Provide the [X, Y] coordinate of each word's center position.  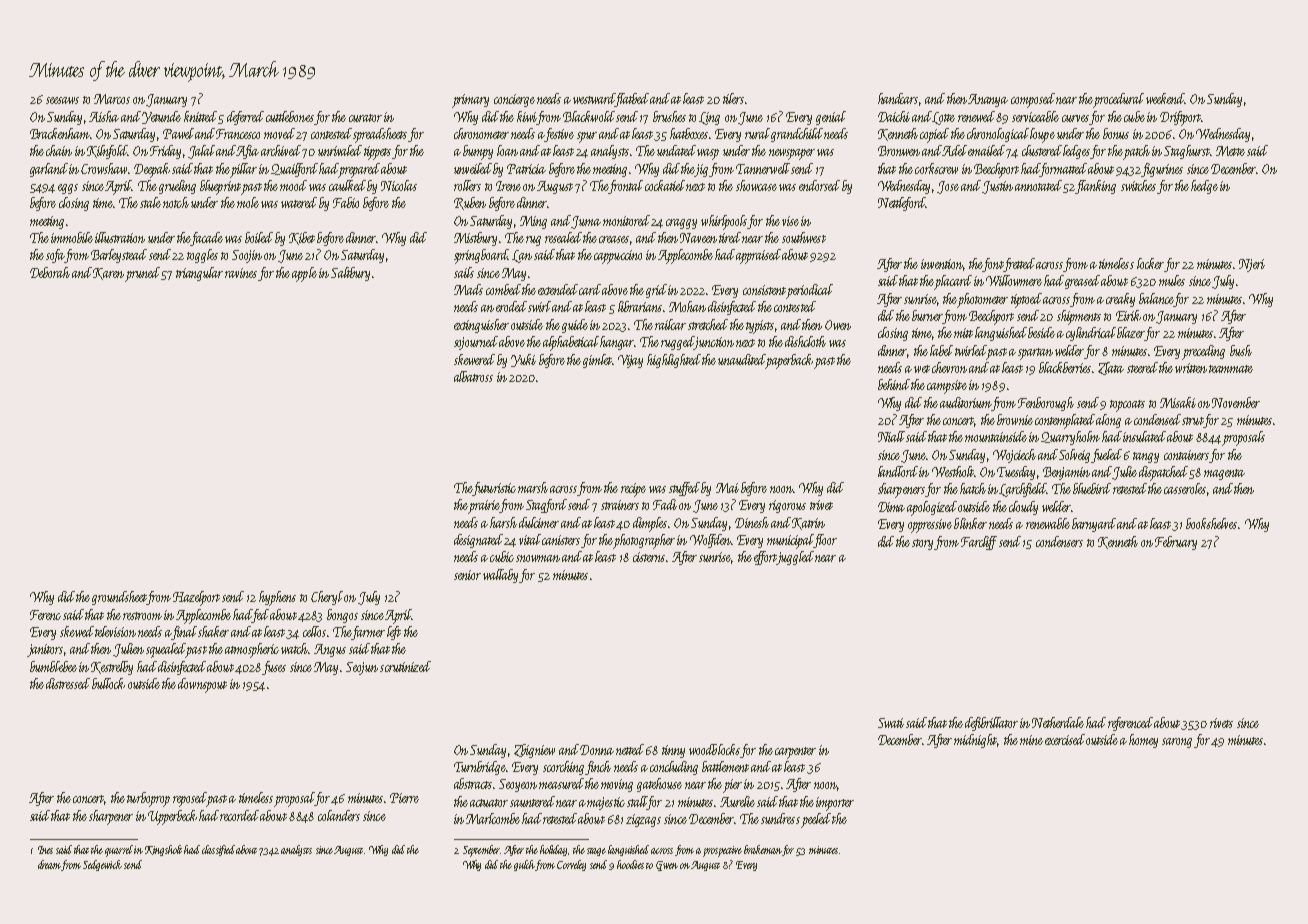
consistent [764, 290]
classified [219, 850]
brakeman [763, 849]
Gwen [667, 866]
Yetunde [161, 117]
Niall [891, 436]
